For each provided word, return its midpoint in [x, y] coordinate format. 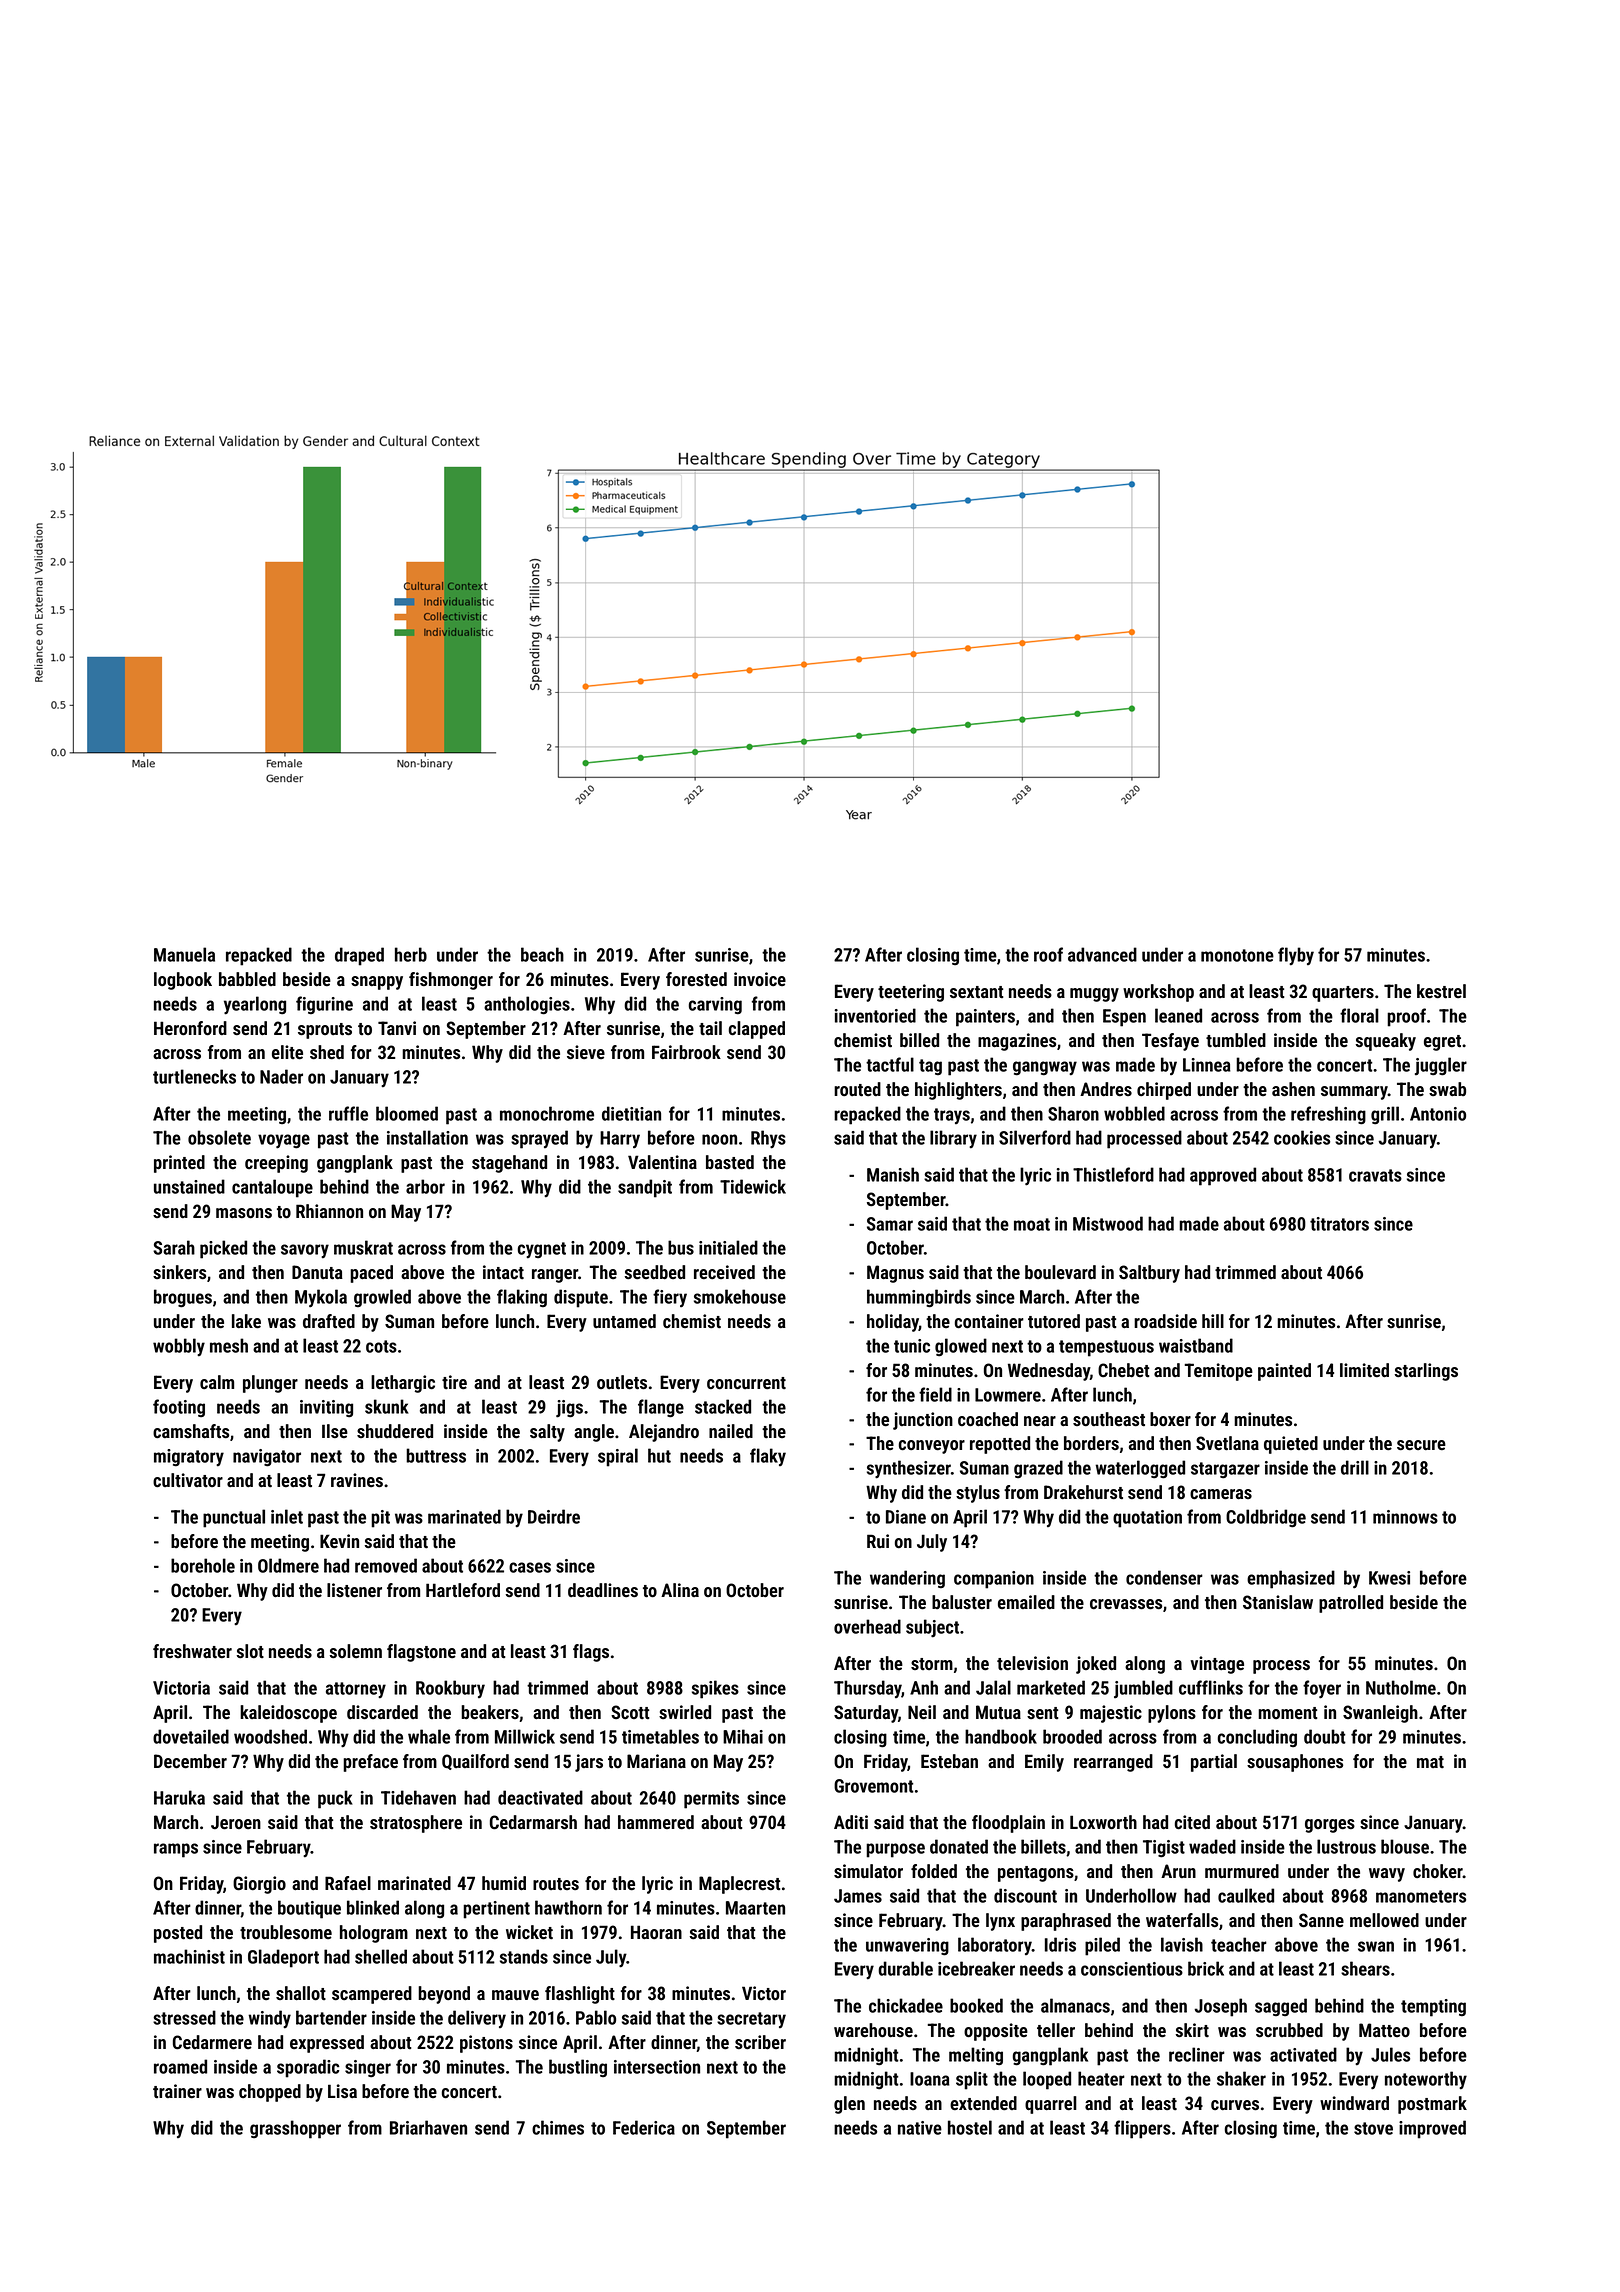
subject [932, 1628]
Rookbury [450, 1689]
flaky [768, 1457]
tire [454, 1382]
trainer [177, 2091]
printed [179, 1164]
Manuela [184, 954]
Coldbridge [1266, 1518]
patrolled [1351, 1604]
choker [1438, 1871]
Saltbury [1149, 1274]
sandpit [645, 1188]
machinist [189, 1956]
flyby [1296, 956]
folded [934, 1871]
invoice [760, 979]
